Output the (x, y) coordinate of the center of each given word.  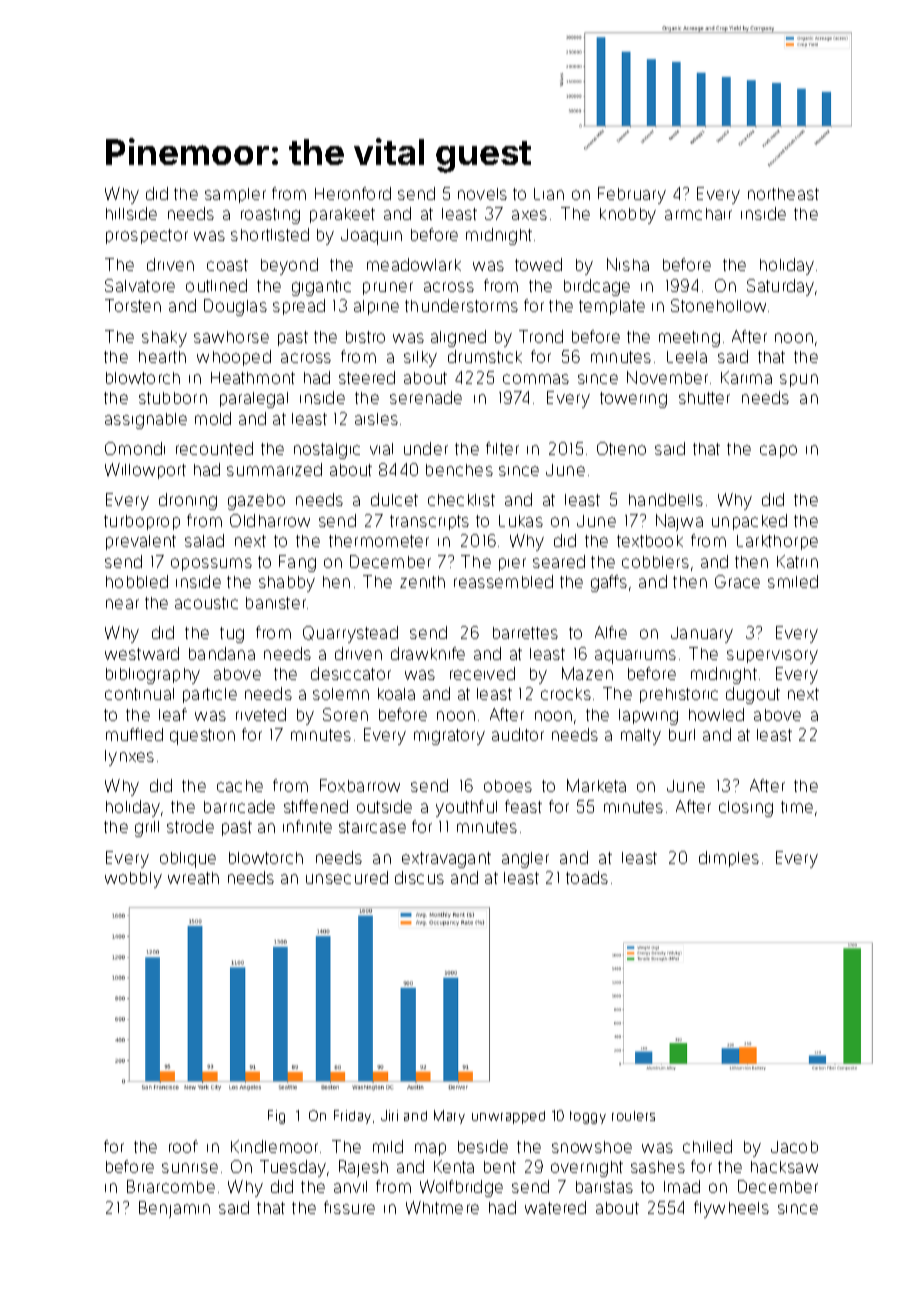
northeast (783, 194)
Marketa (596, 785)
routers (633, 1116)
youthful (466, 808)
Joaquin (371, 237)
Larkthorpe (777, 542)
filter (502, 448)
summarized (274, 469)
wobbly (133, 880)
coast (227, 265)
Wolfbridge (461, 1188)
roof (183, 1146)
